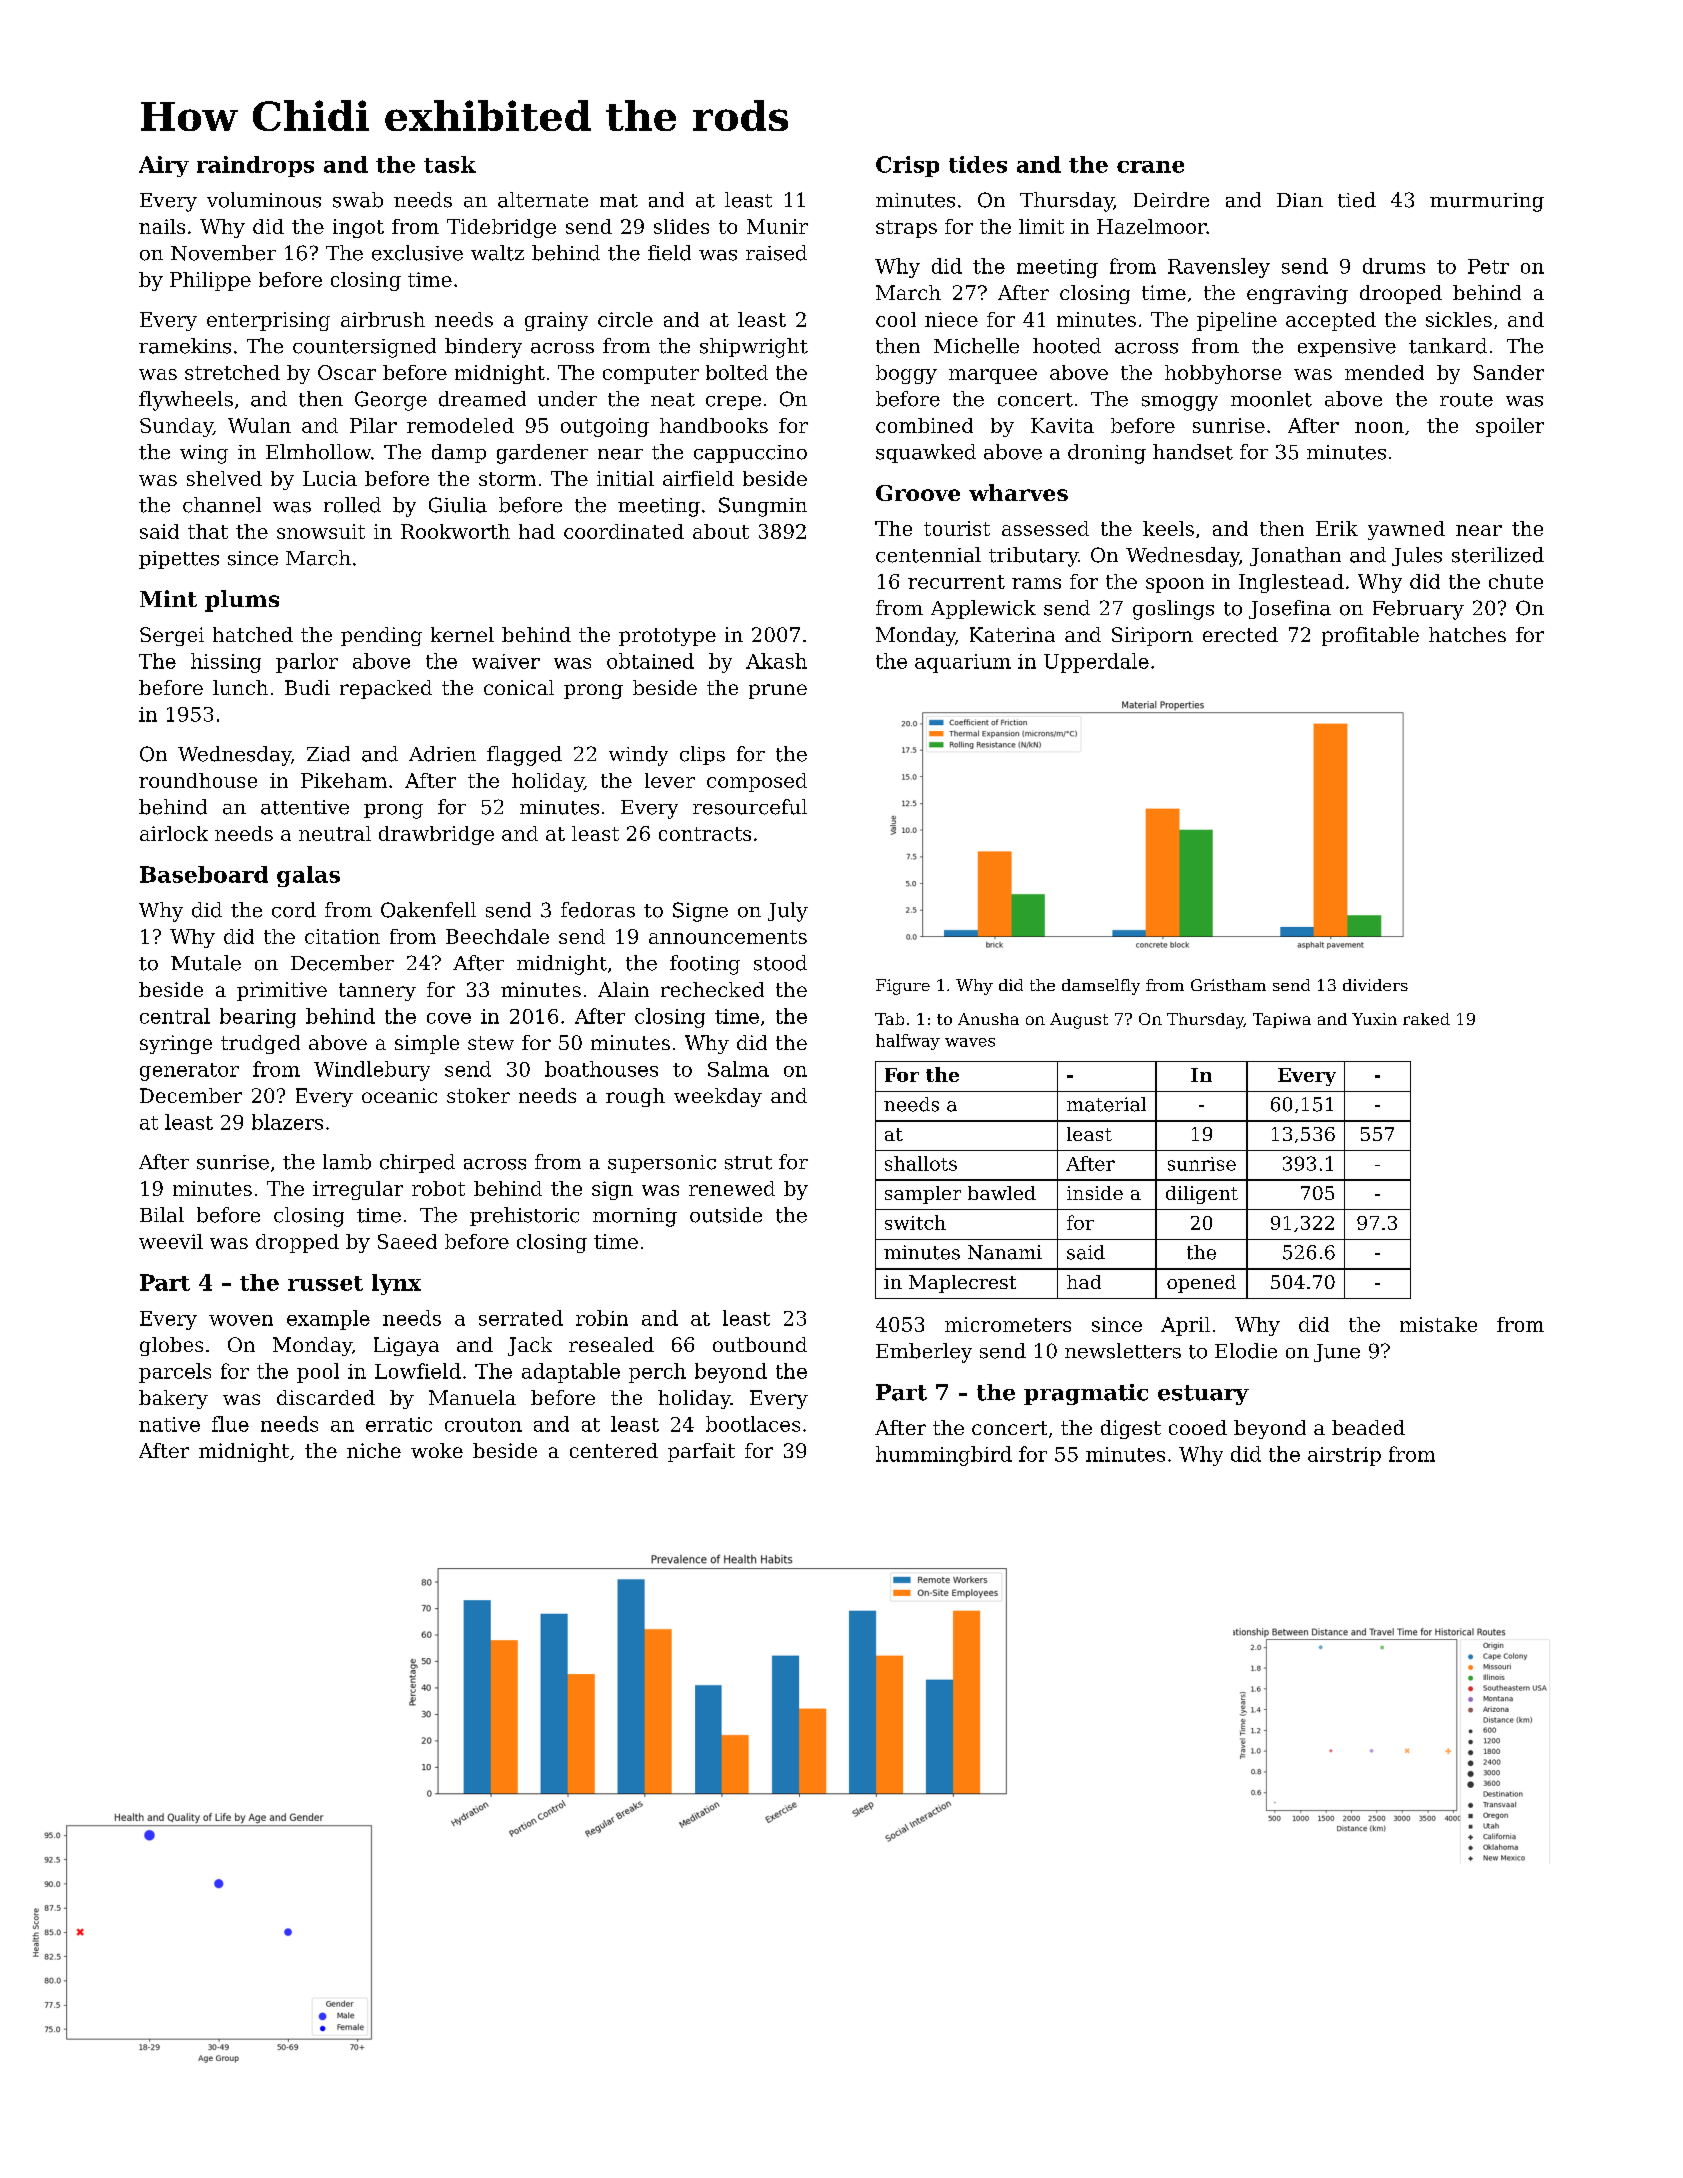 The height and width of the screenshot is (2178, 1683). Describe the element at coordinates (1498, 555) in the screenshot. I see `sterilized` at that location.
